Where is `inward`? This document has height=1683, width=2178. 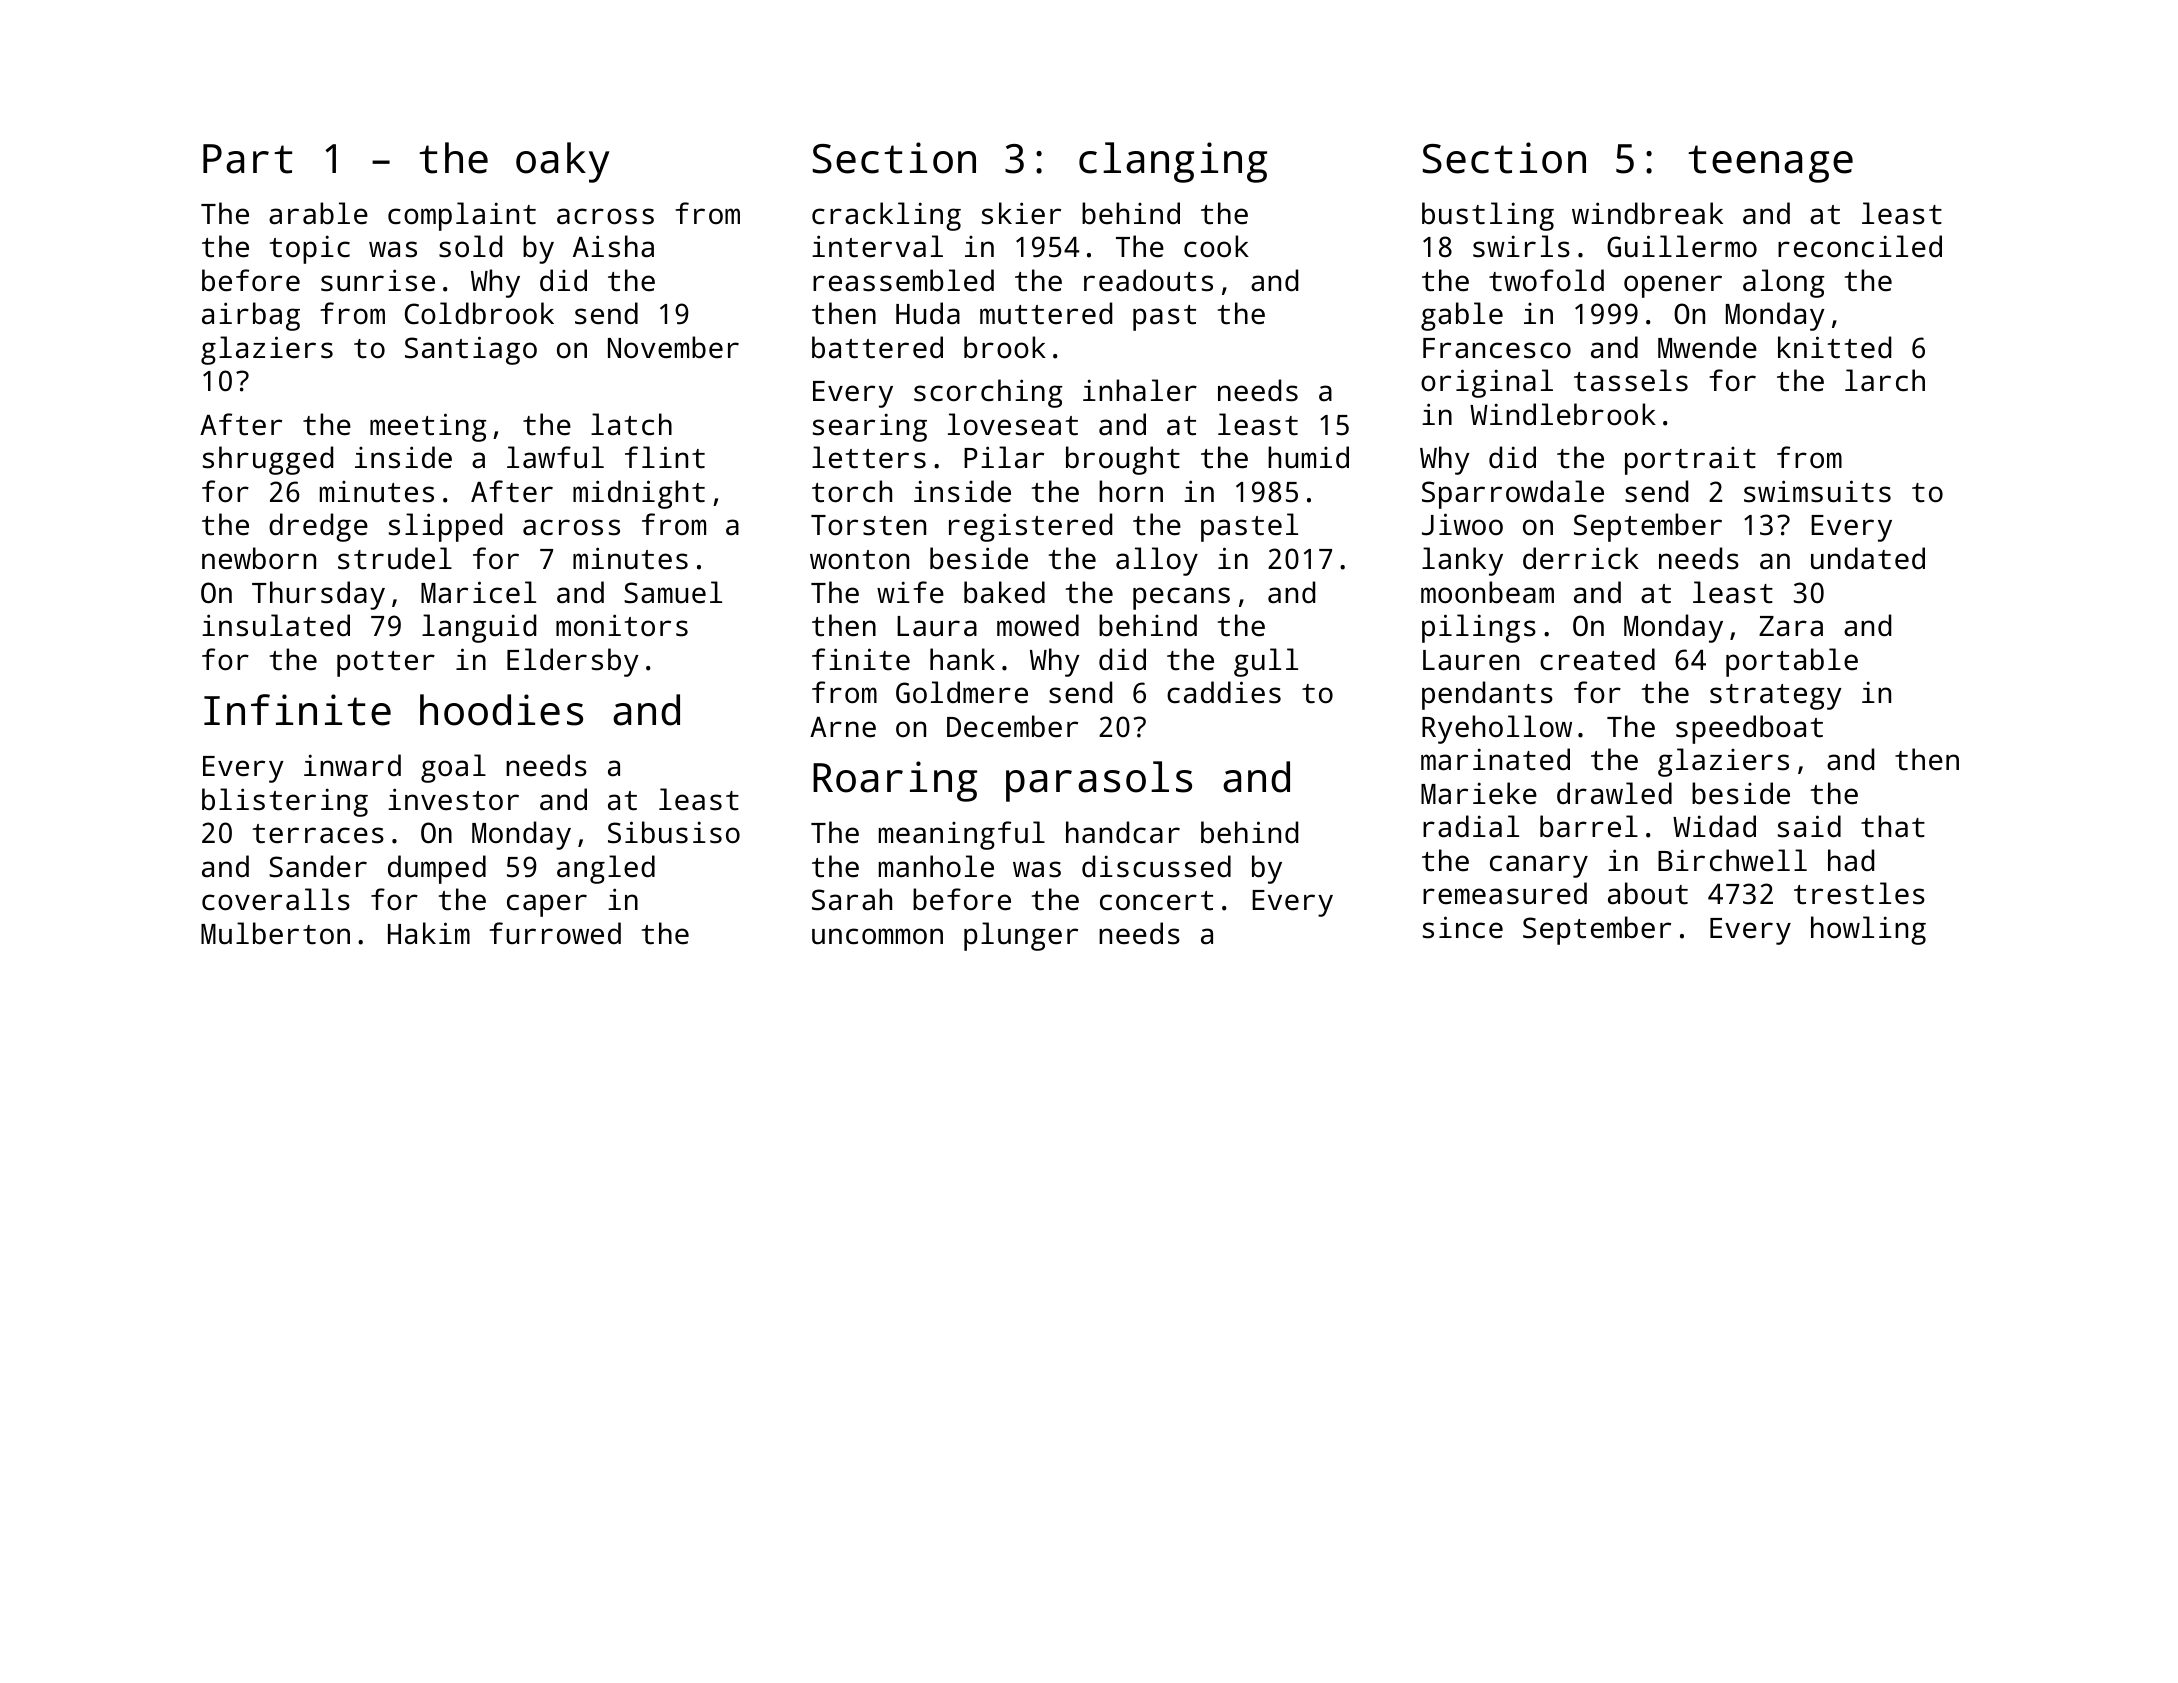 inward is located at coordinates (352, 765).
